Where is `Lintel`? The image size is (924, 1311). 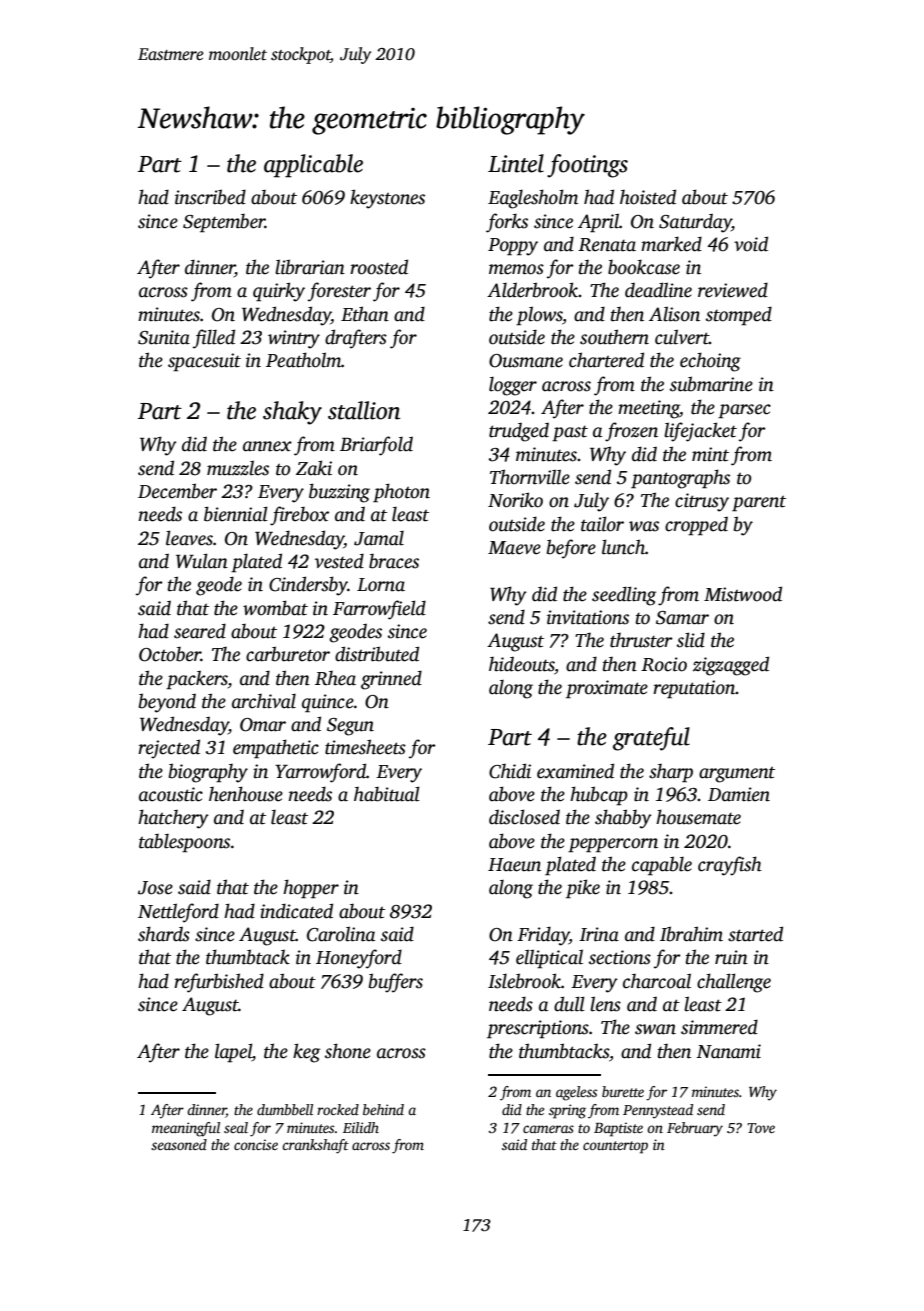 Lintel is located at coordinates (516, 163).
